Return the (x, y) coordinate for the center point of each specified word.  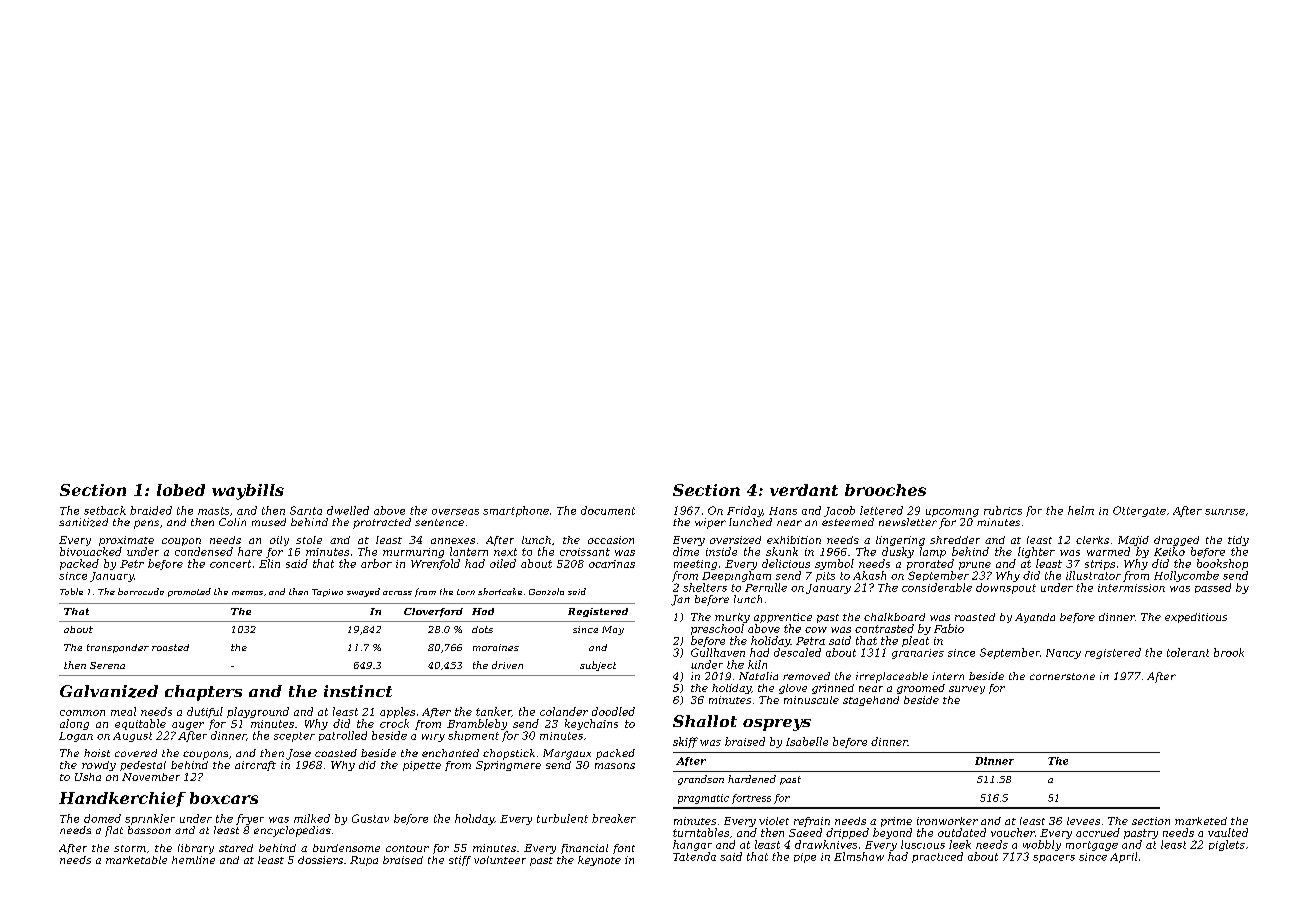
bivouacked (91, 551)
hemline (193, 860)
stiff (460, 861)
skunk (782, 551)
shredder (955, 540)
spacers (1054, 859)
